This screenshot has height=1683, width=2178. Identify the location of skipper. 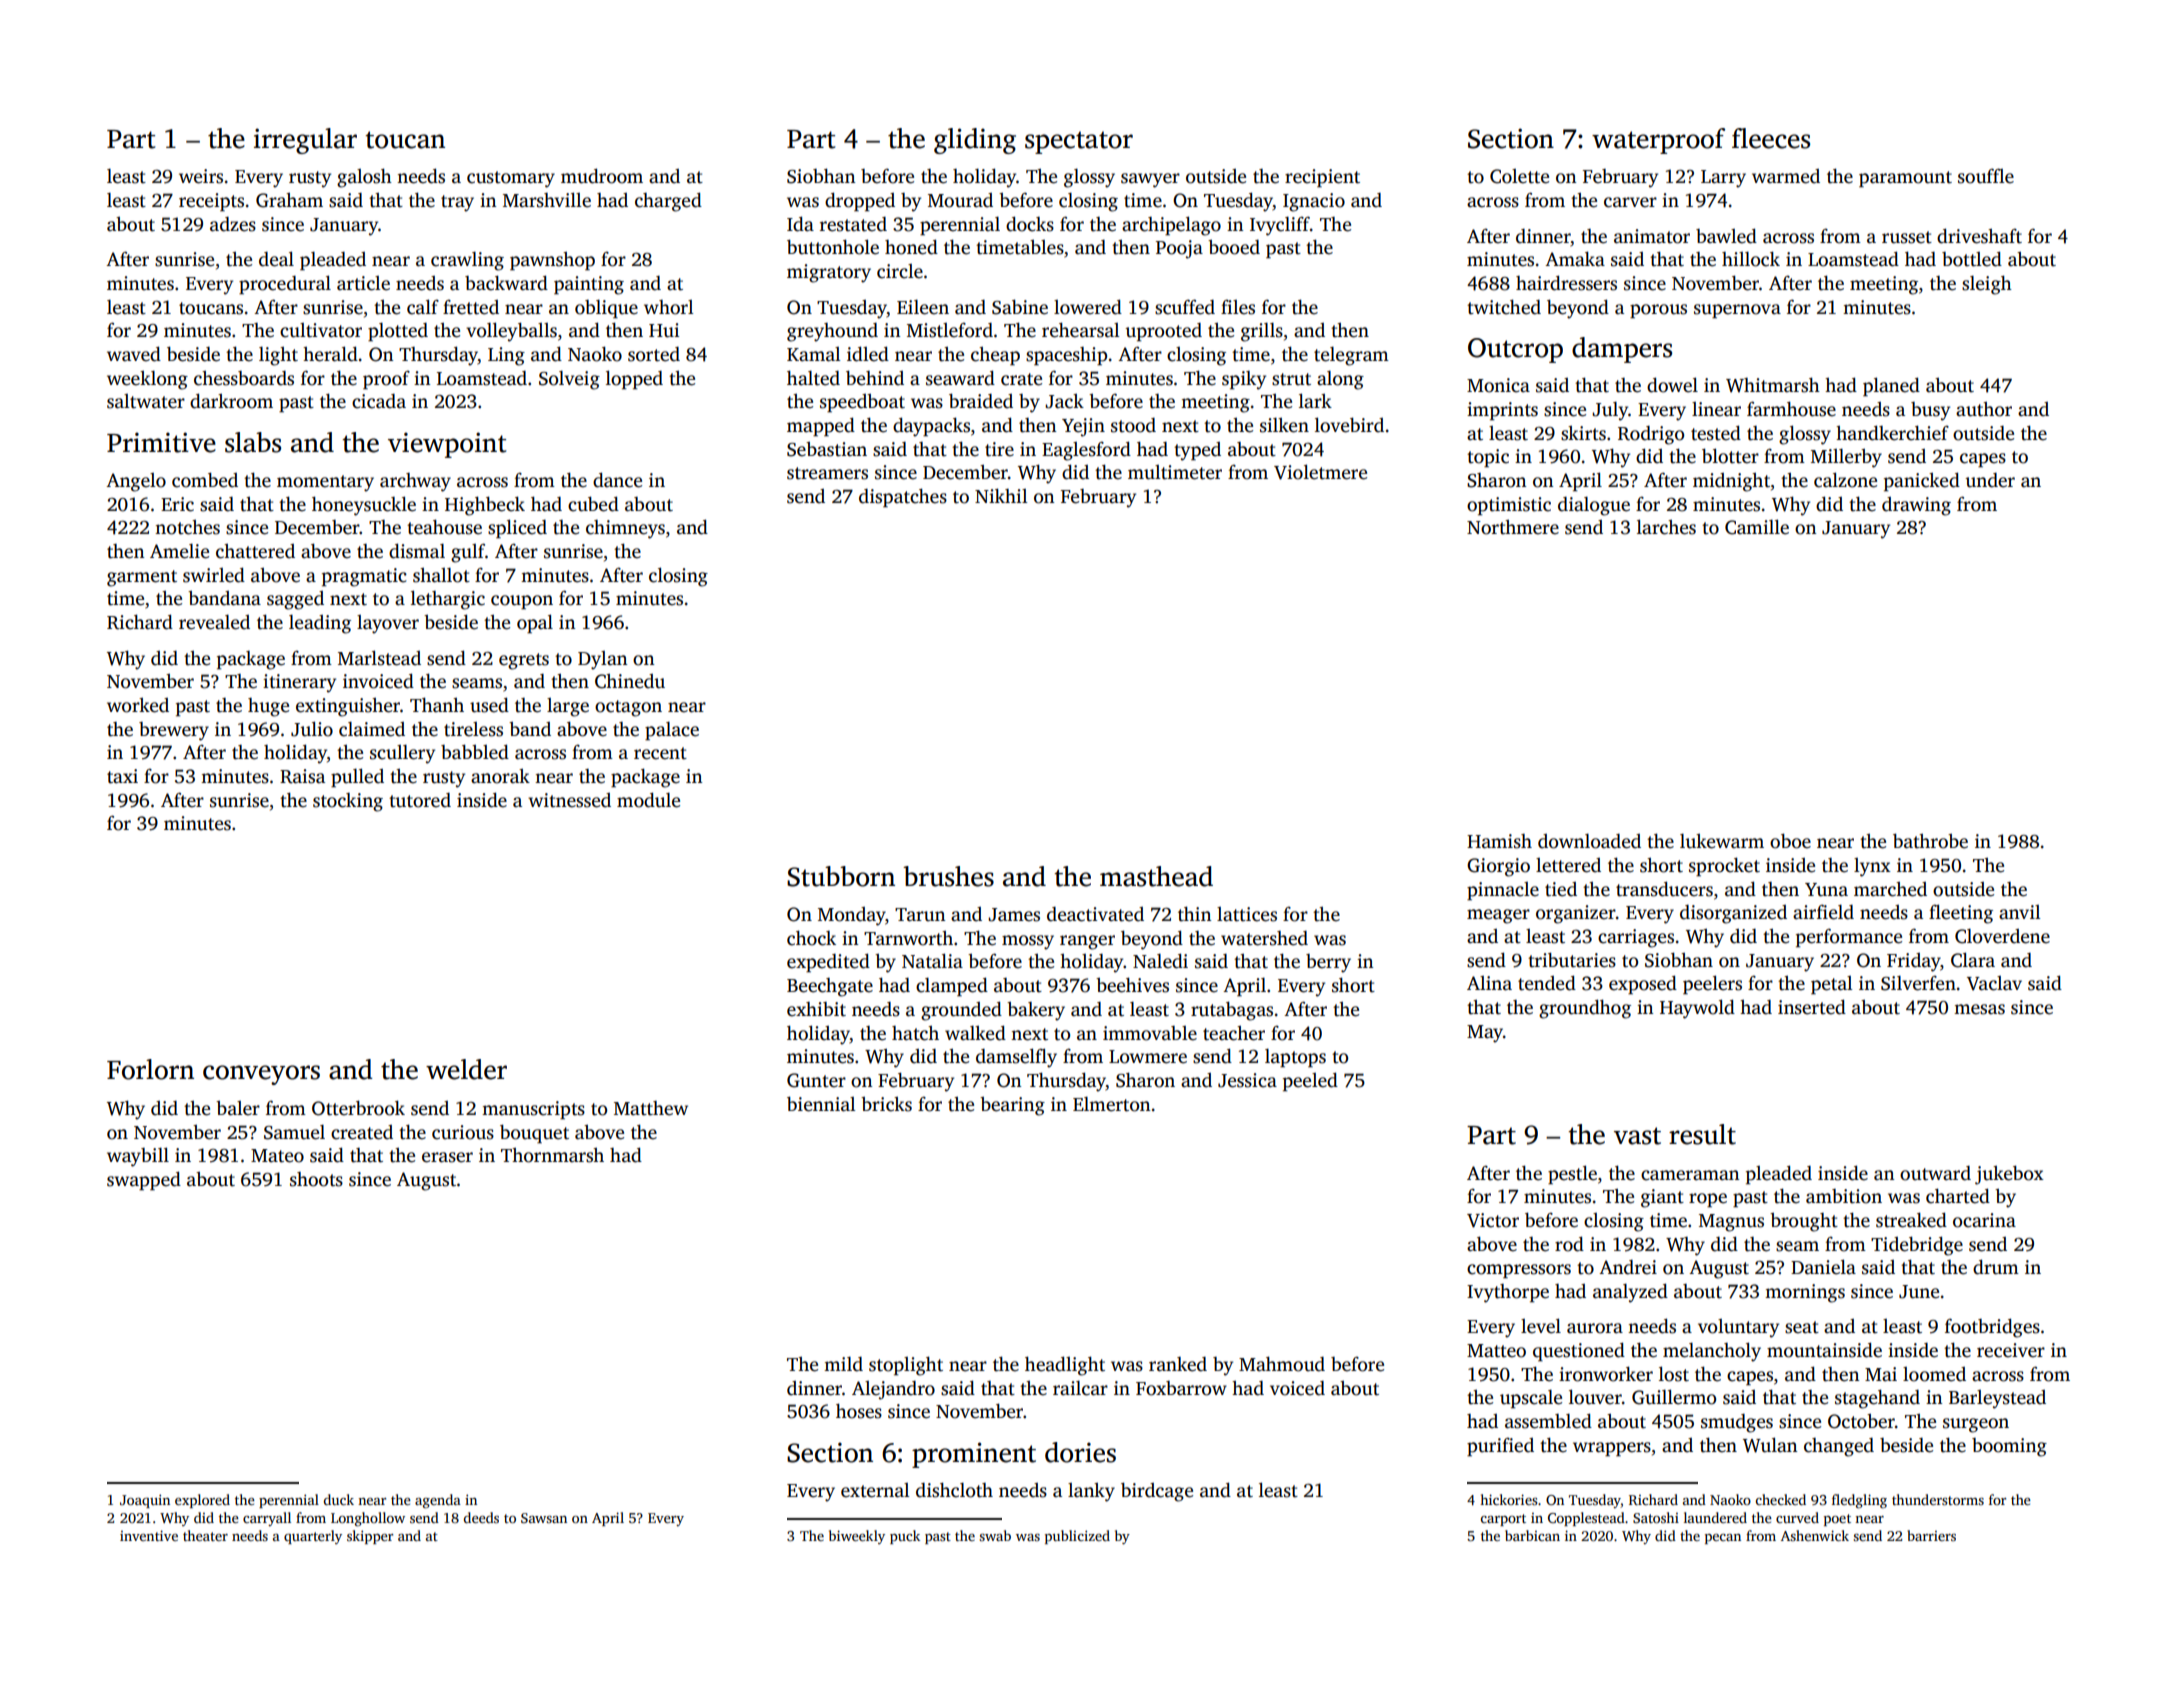
(370, 1537).
